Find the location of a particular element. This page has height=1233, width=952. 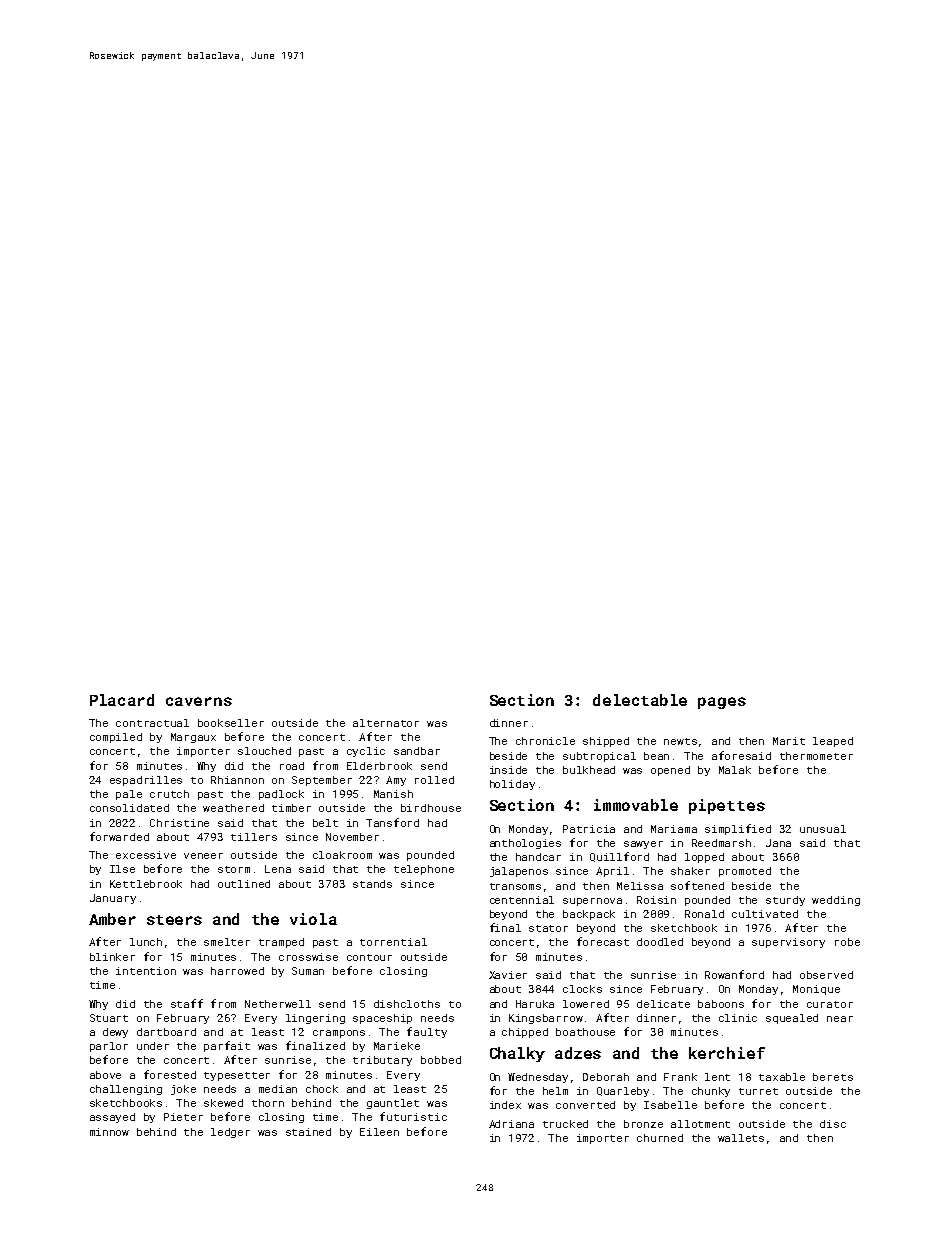

jalapenos is located at coordinates (519, 872).
